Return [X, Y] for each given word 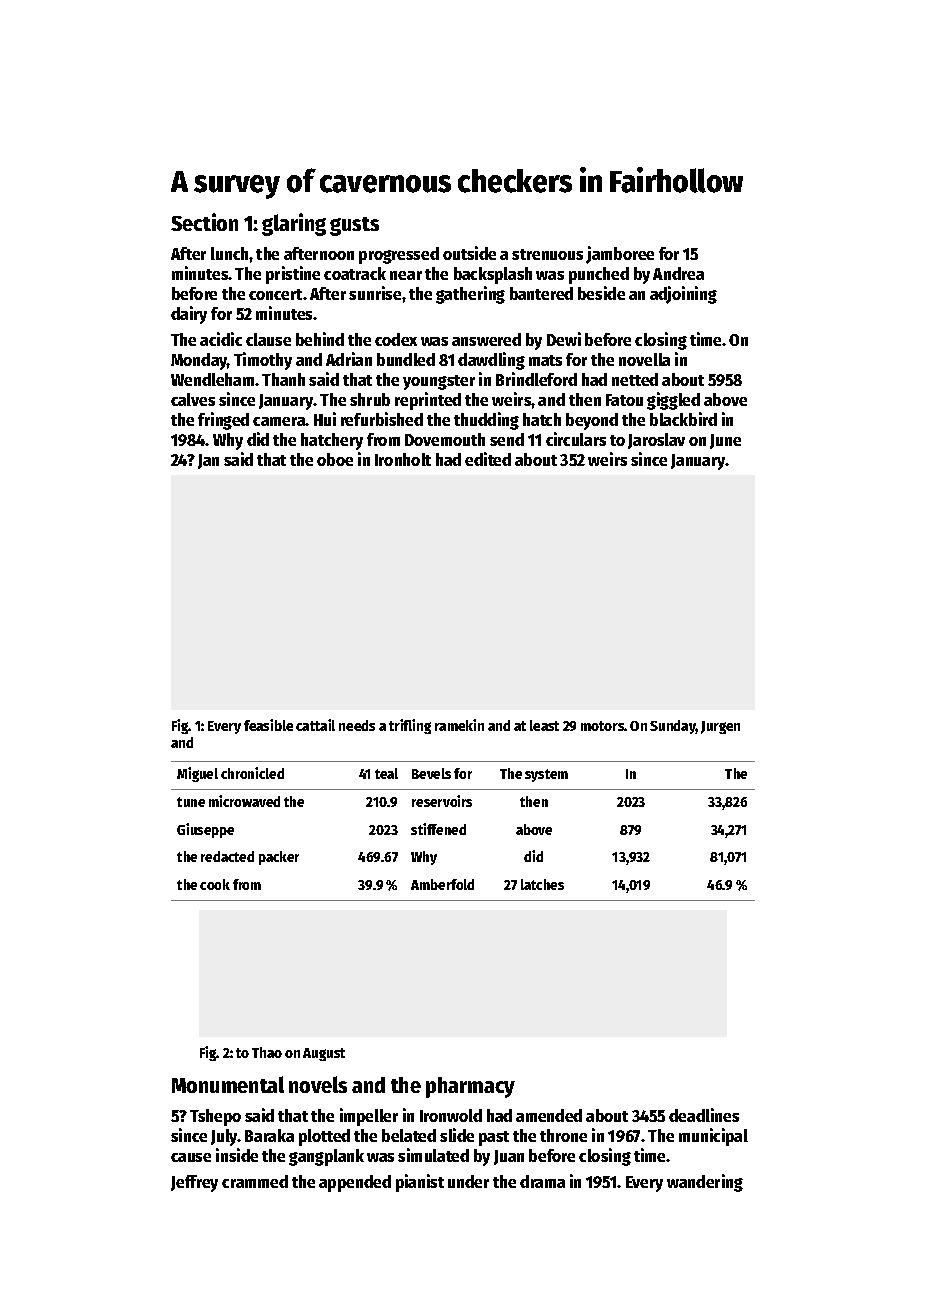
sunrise [375, 293]
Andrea [678, 273]
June [725, 441]
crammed [255, 1181]
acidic [221, 339]
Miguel [197, 774]
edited [488, 459]
